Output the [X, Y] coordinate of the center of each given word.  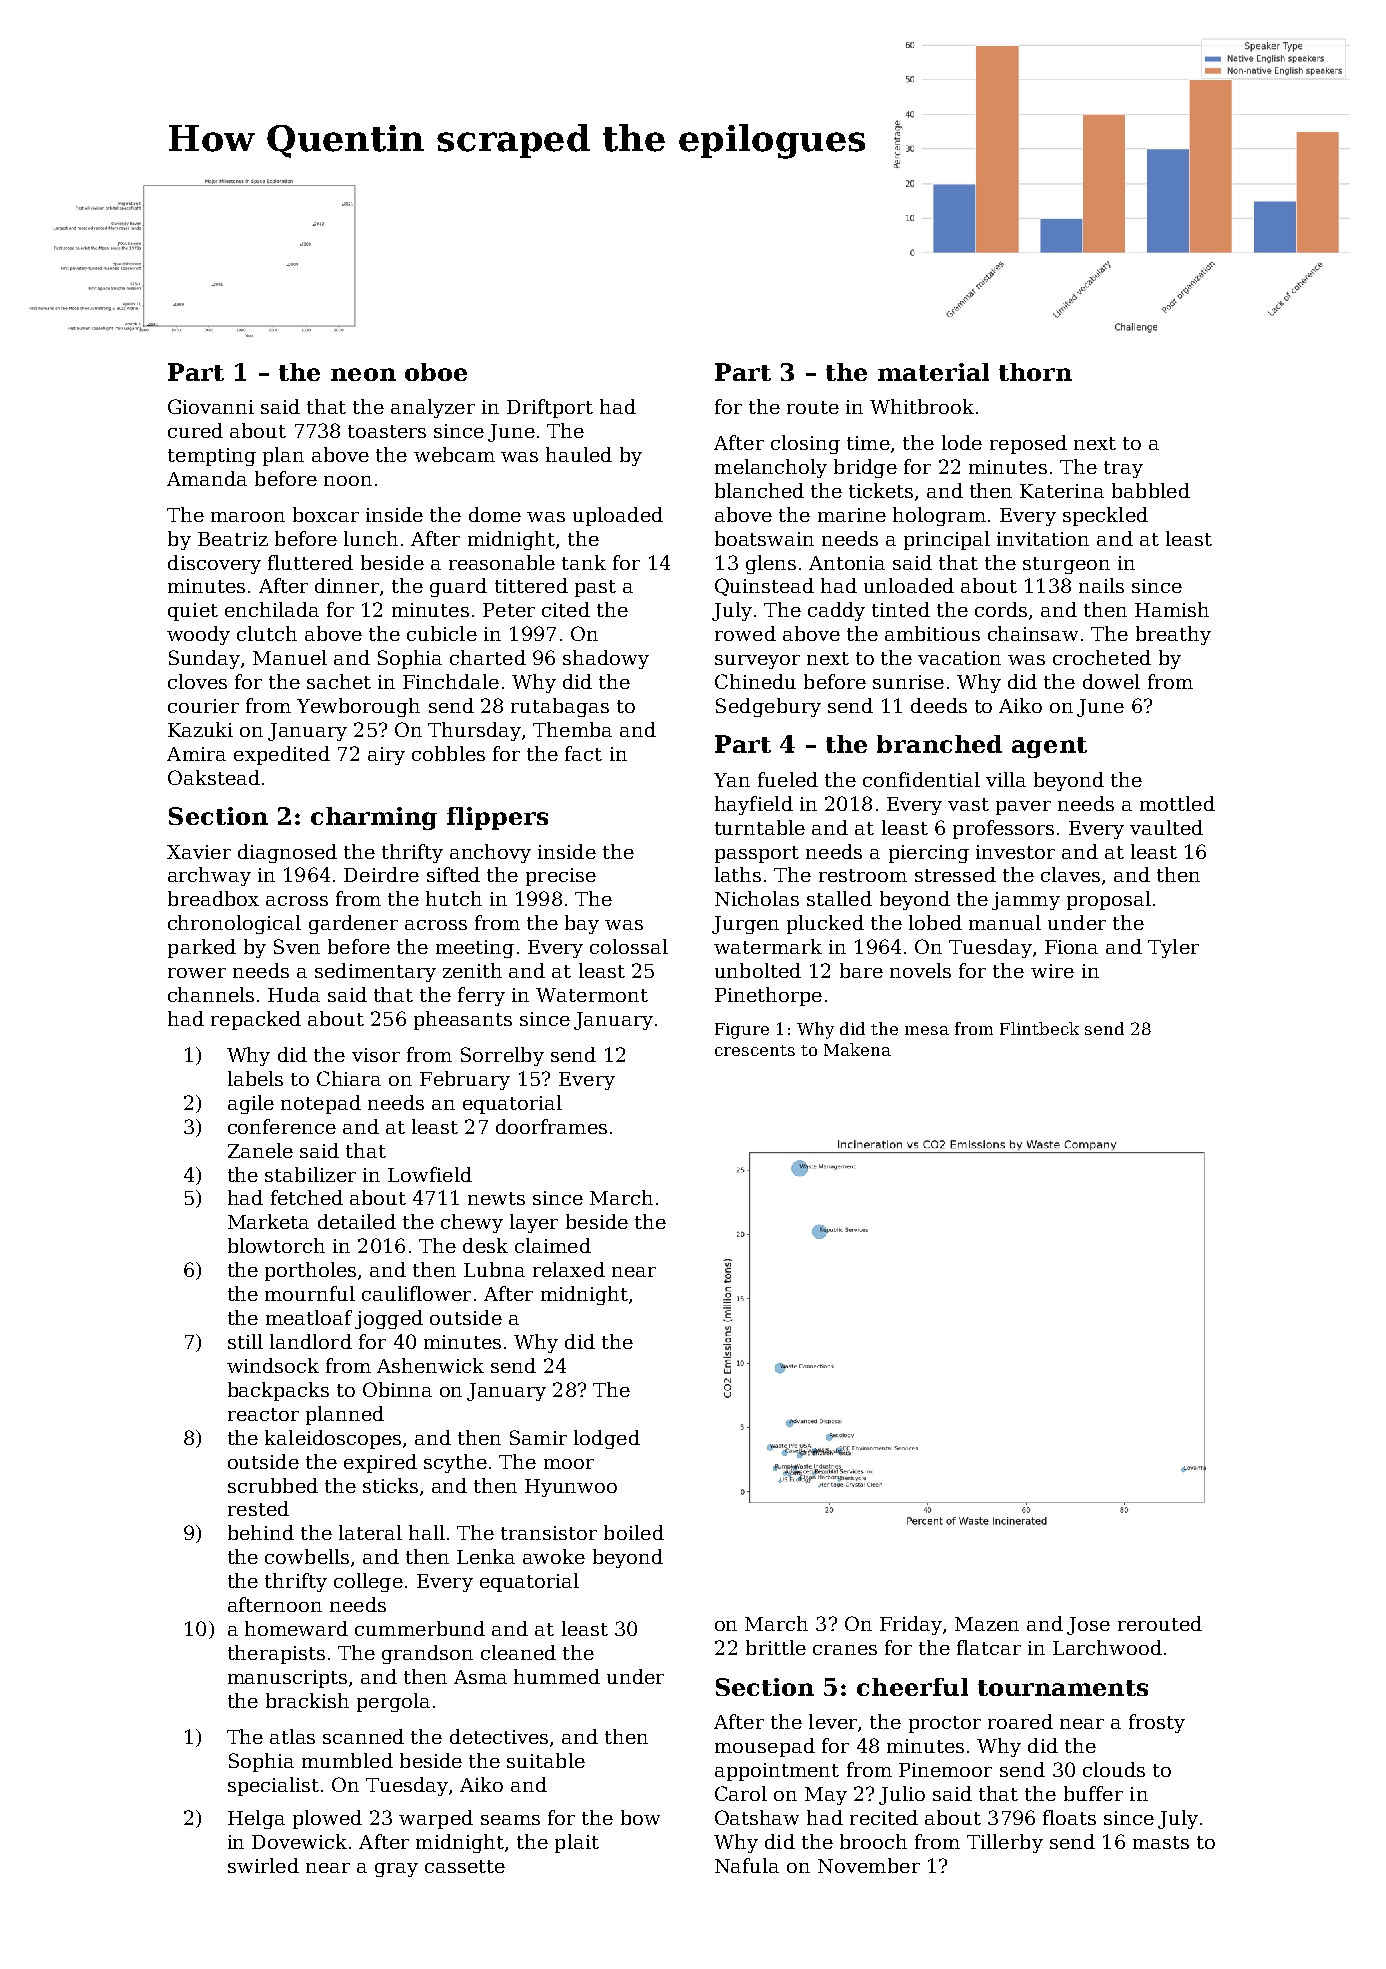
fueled [788, 779]
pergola [393, 1702]
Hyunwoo [571, 1488]
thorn [1035, 372]
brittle [776, 1647]
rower [197, 973]
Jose [1088, 1626]
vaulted [1166, 827]
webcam [454, 454]
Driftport [550, 408]
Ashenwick [430, 1365]
